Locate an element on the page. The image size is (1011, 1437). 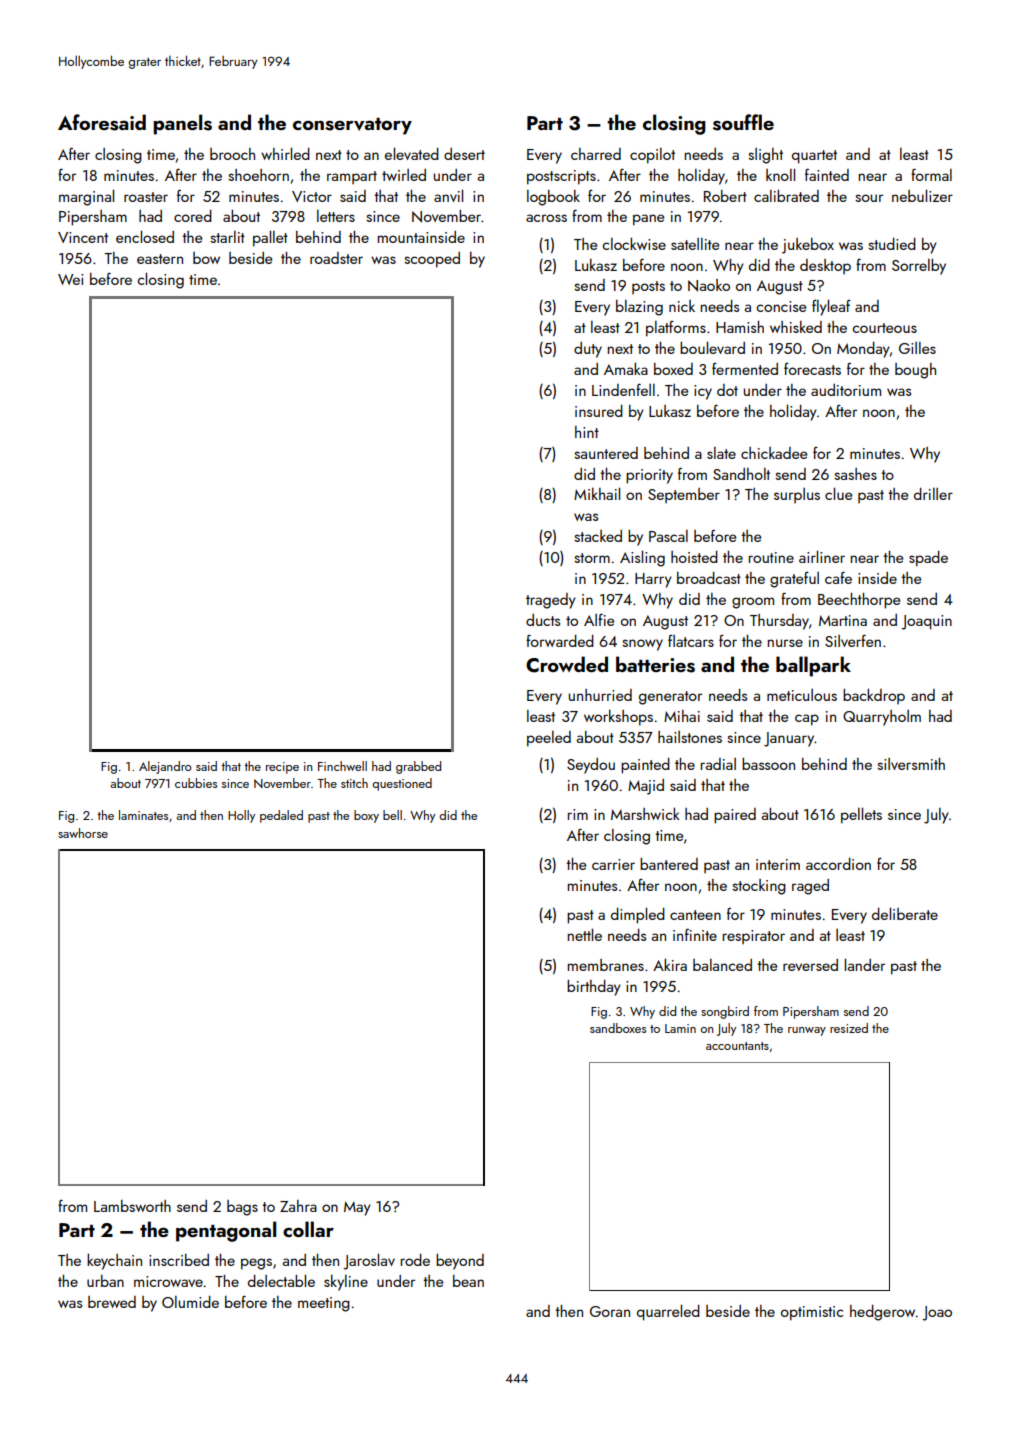
Mikhail is located at coordinates (597, 493).
